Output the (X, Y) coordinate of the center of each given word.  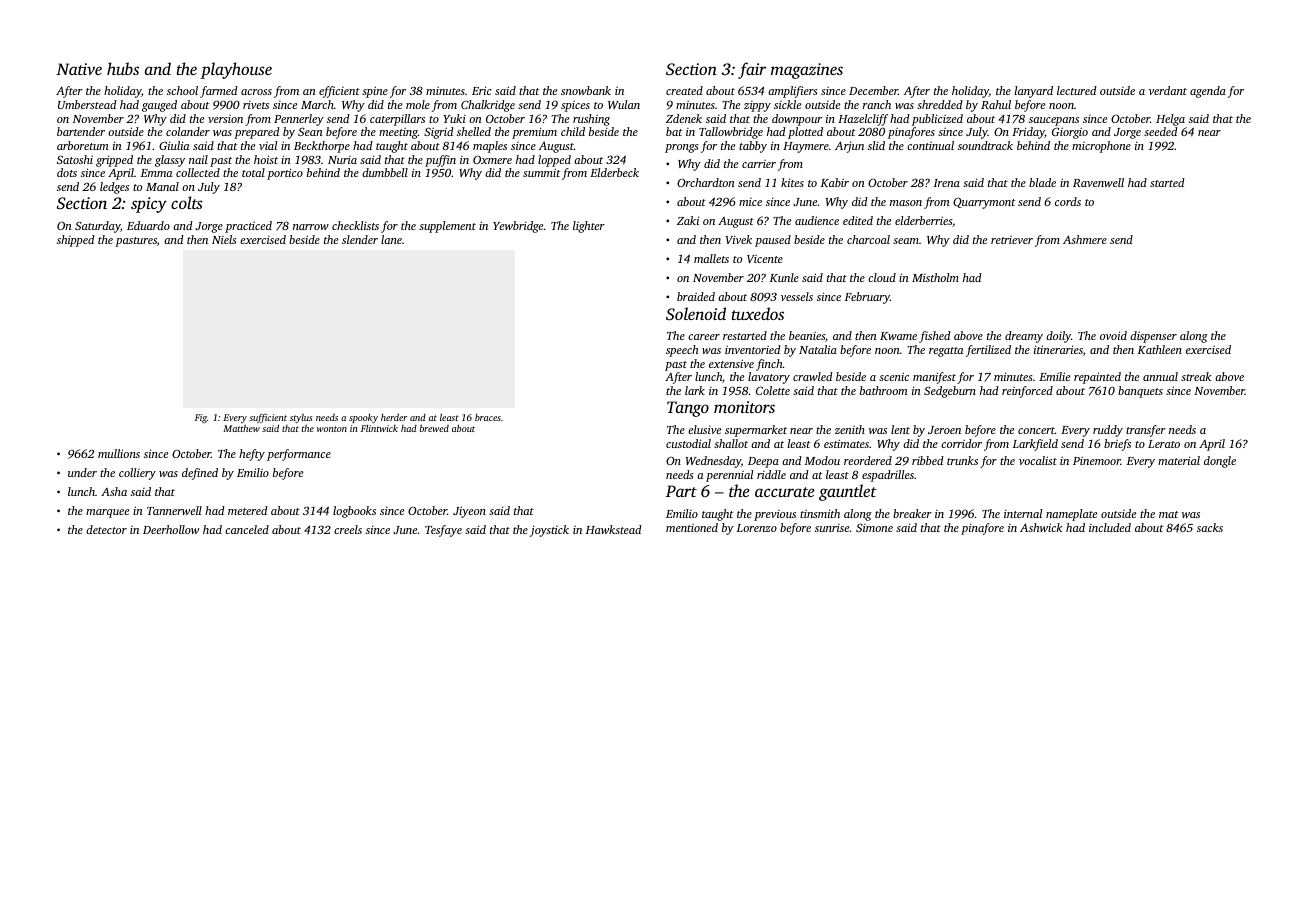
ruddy (1108, 431)
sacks (1210, 527)
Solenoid (696, 314)
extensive (731, 363)
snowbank (586, 90)
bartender (81, 131)
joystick (549, 531)
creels (348, 529)
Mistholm (935, 277)
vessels (797, 296)
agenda (1208, 92)
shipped (76, 241)
